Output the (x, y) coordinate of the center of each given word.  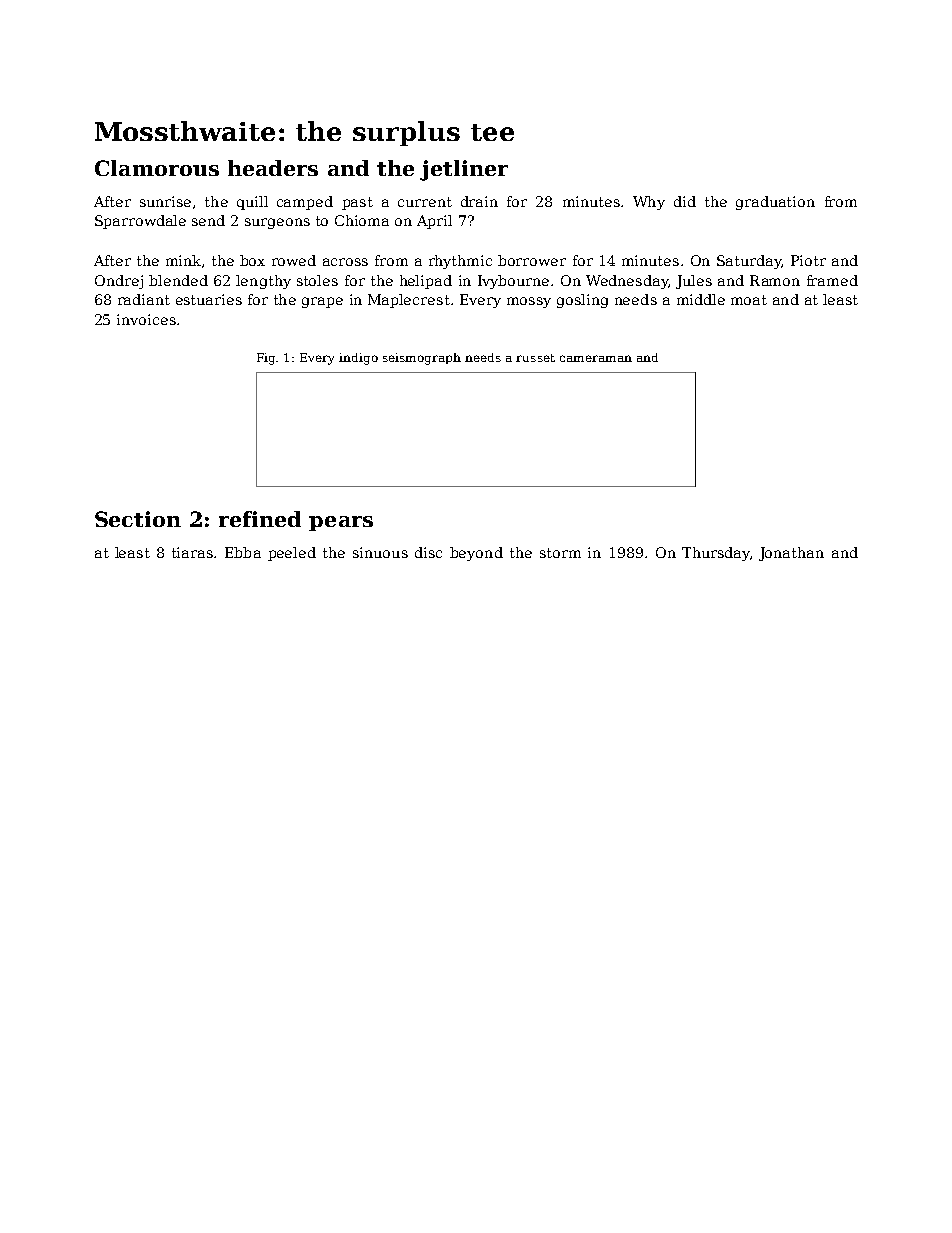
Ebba (243, 552)
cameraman (596, 358)
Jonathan (791, 554)
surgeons (277, 223)
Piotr (808, 260)
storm (560, 553)
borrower (532, 260)
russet (535, 358)
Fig (267, 359)
